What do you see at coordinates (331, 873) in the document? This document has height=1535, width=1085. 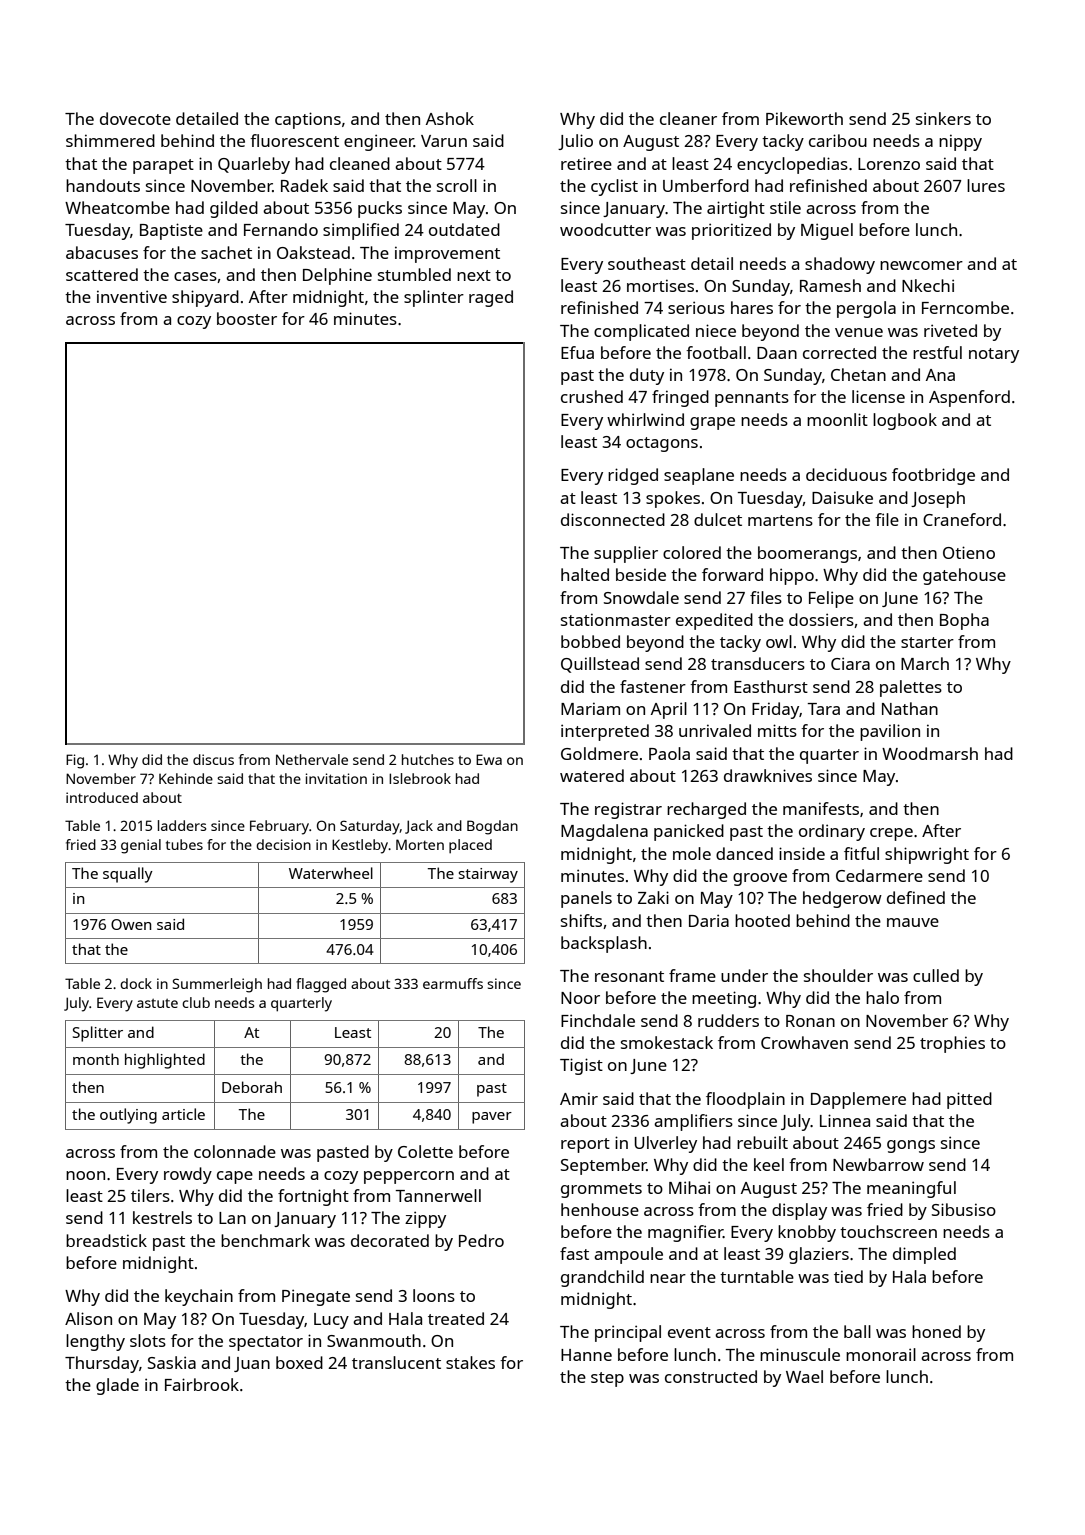 I see `Waterwheel` at bounding box center [331, 873].
